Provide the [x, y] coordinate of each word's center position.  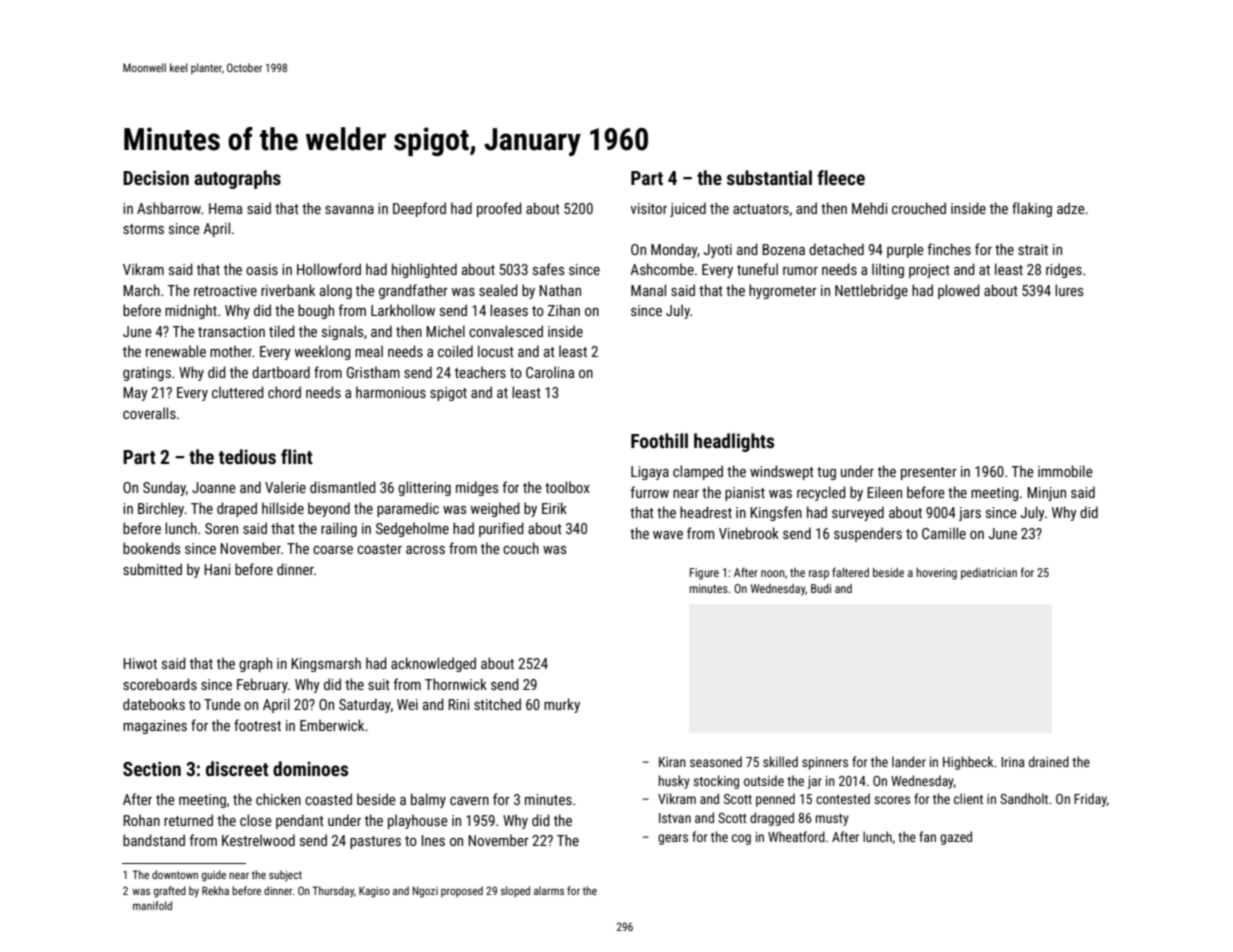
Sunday [164, 488]
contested [843, 798]
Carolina [550, 372]
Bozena [783, 249]
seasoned [716, 761]
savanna [349, 210]
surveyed [858, 513]
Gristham [373, 372]
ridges [1064, 270]
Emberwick [332, 725]
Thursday [333, 892]
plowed [959, 291]
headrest [706, 512]
